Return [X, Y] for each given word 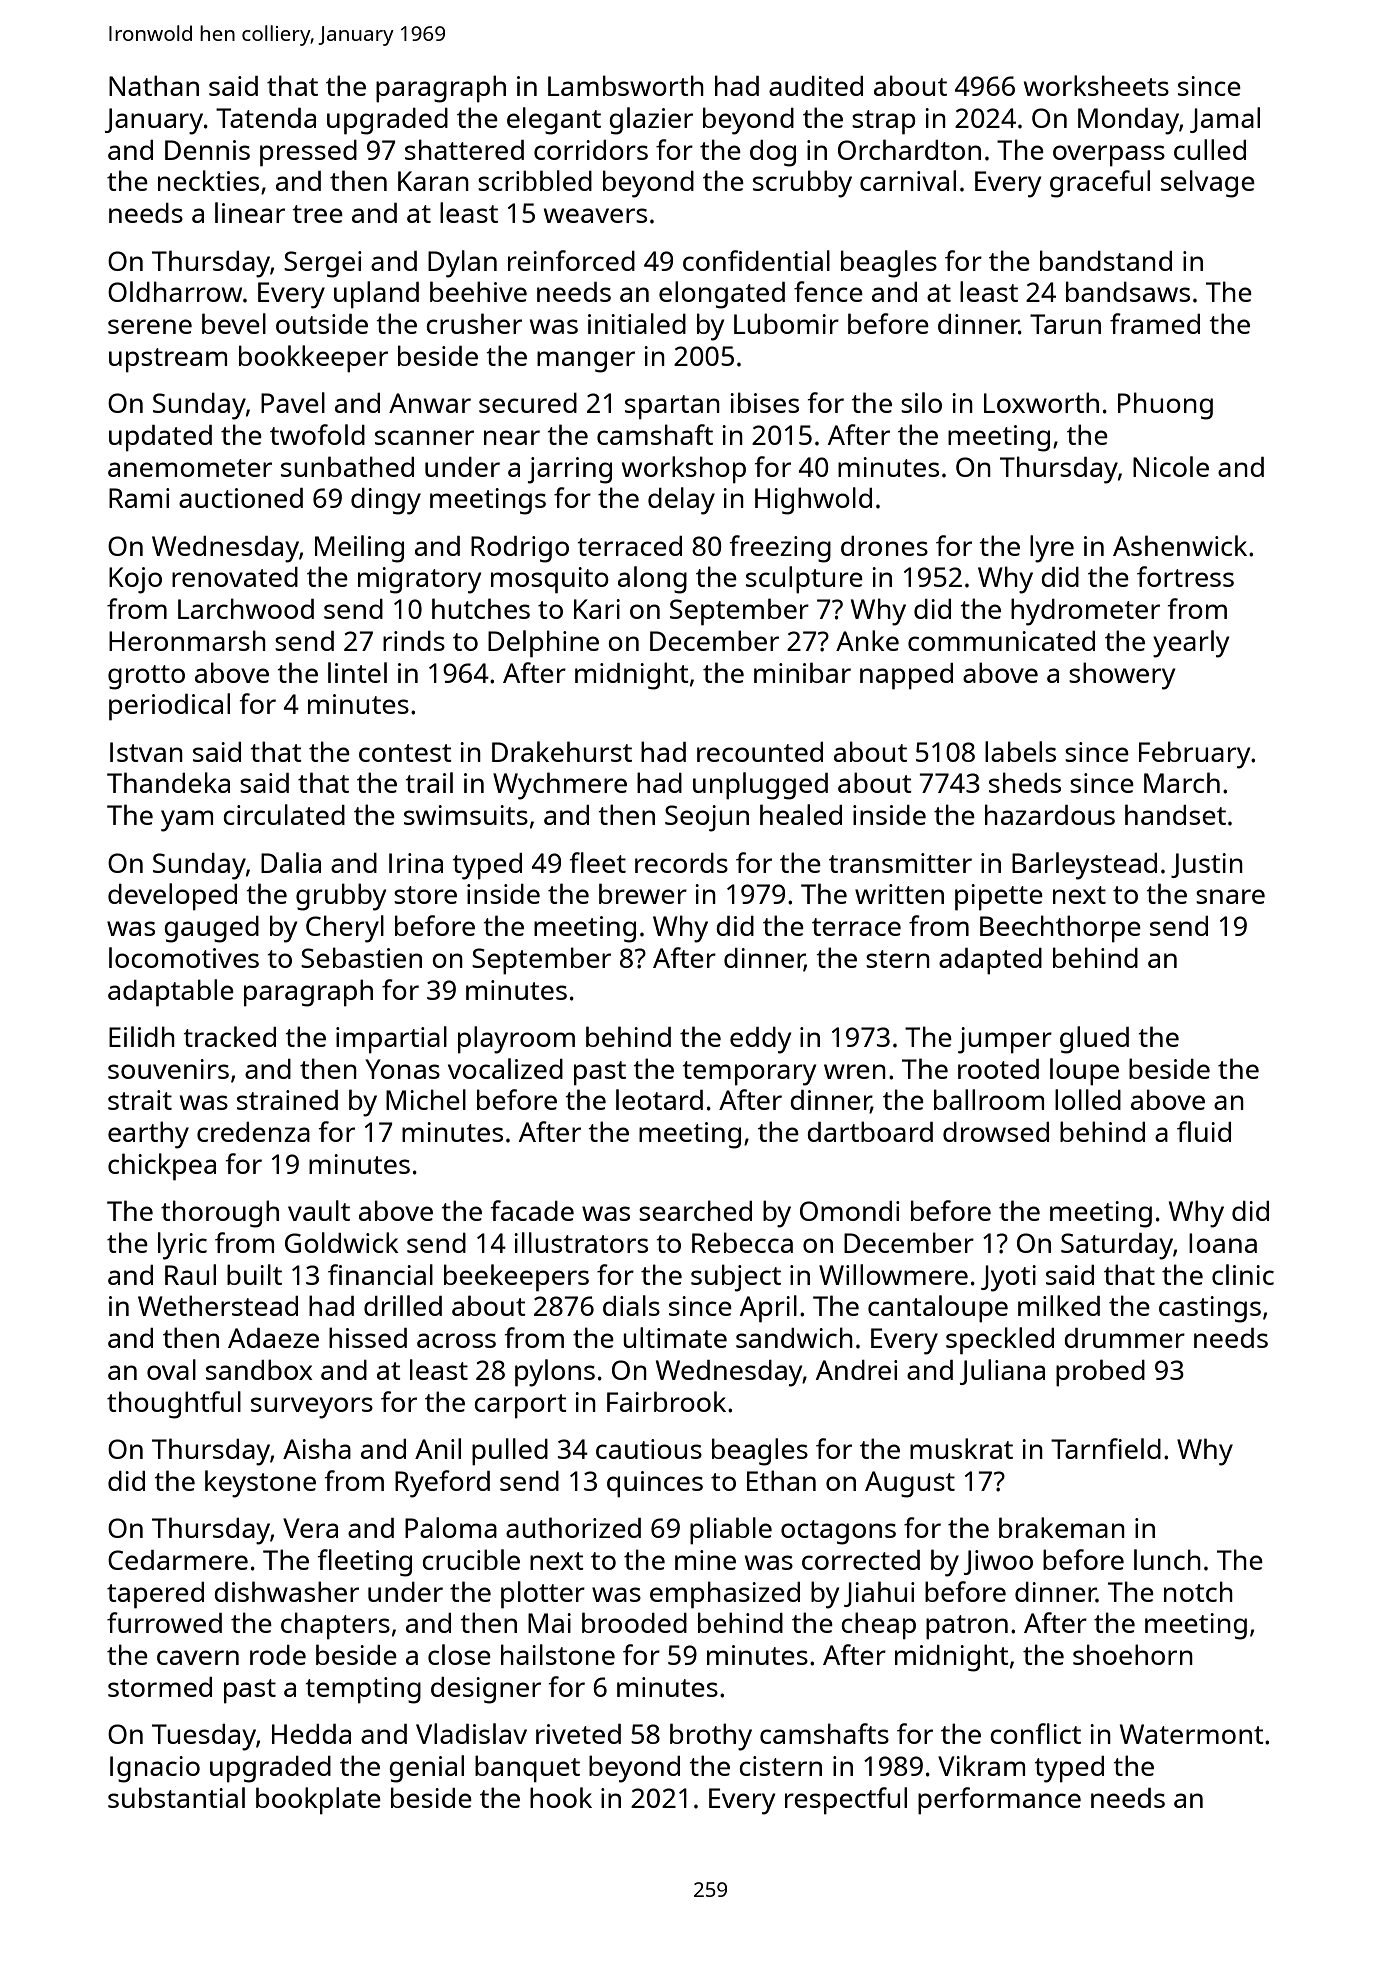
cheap [878, 1626]
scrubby [802, 184]
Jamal [1225, 120]
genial [426, 1769]
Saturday [1117, 1246]
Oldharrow [175, 291]
